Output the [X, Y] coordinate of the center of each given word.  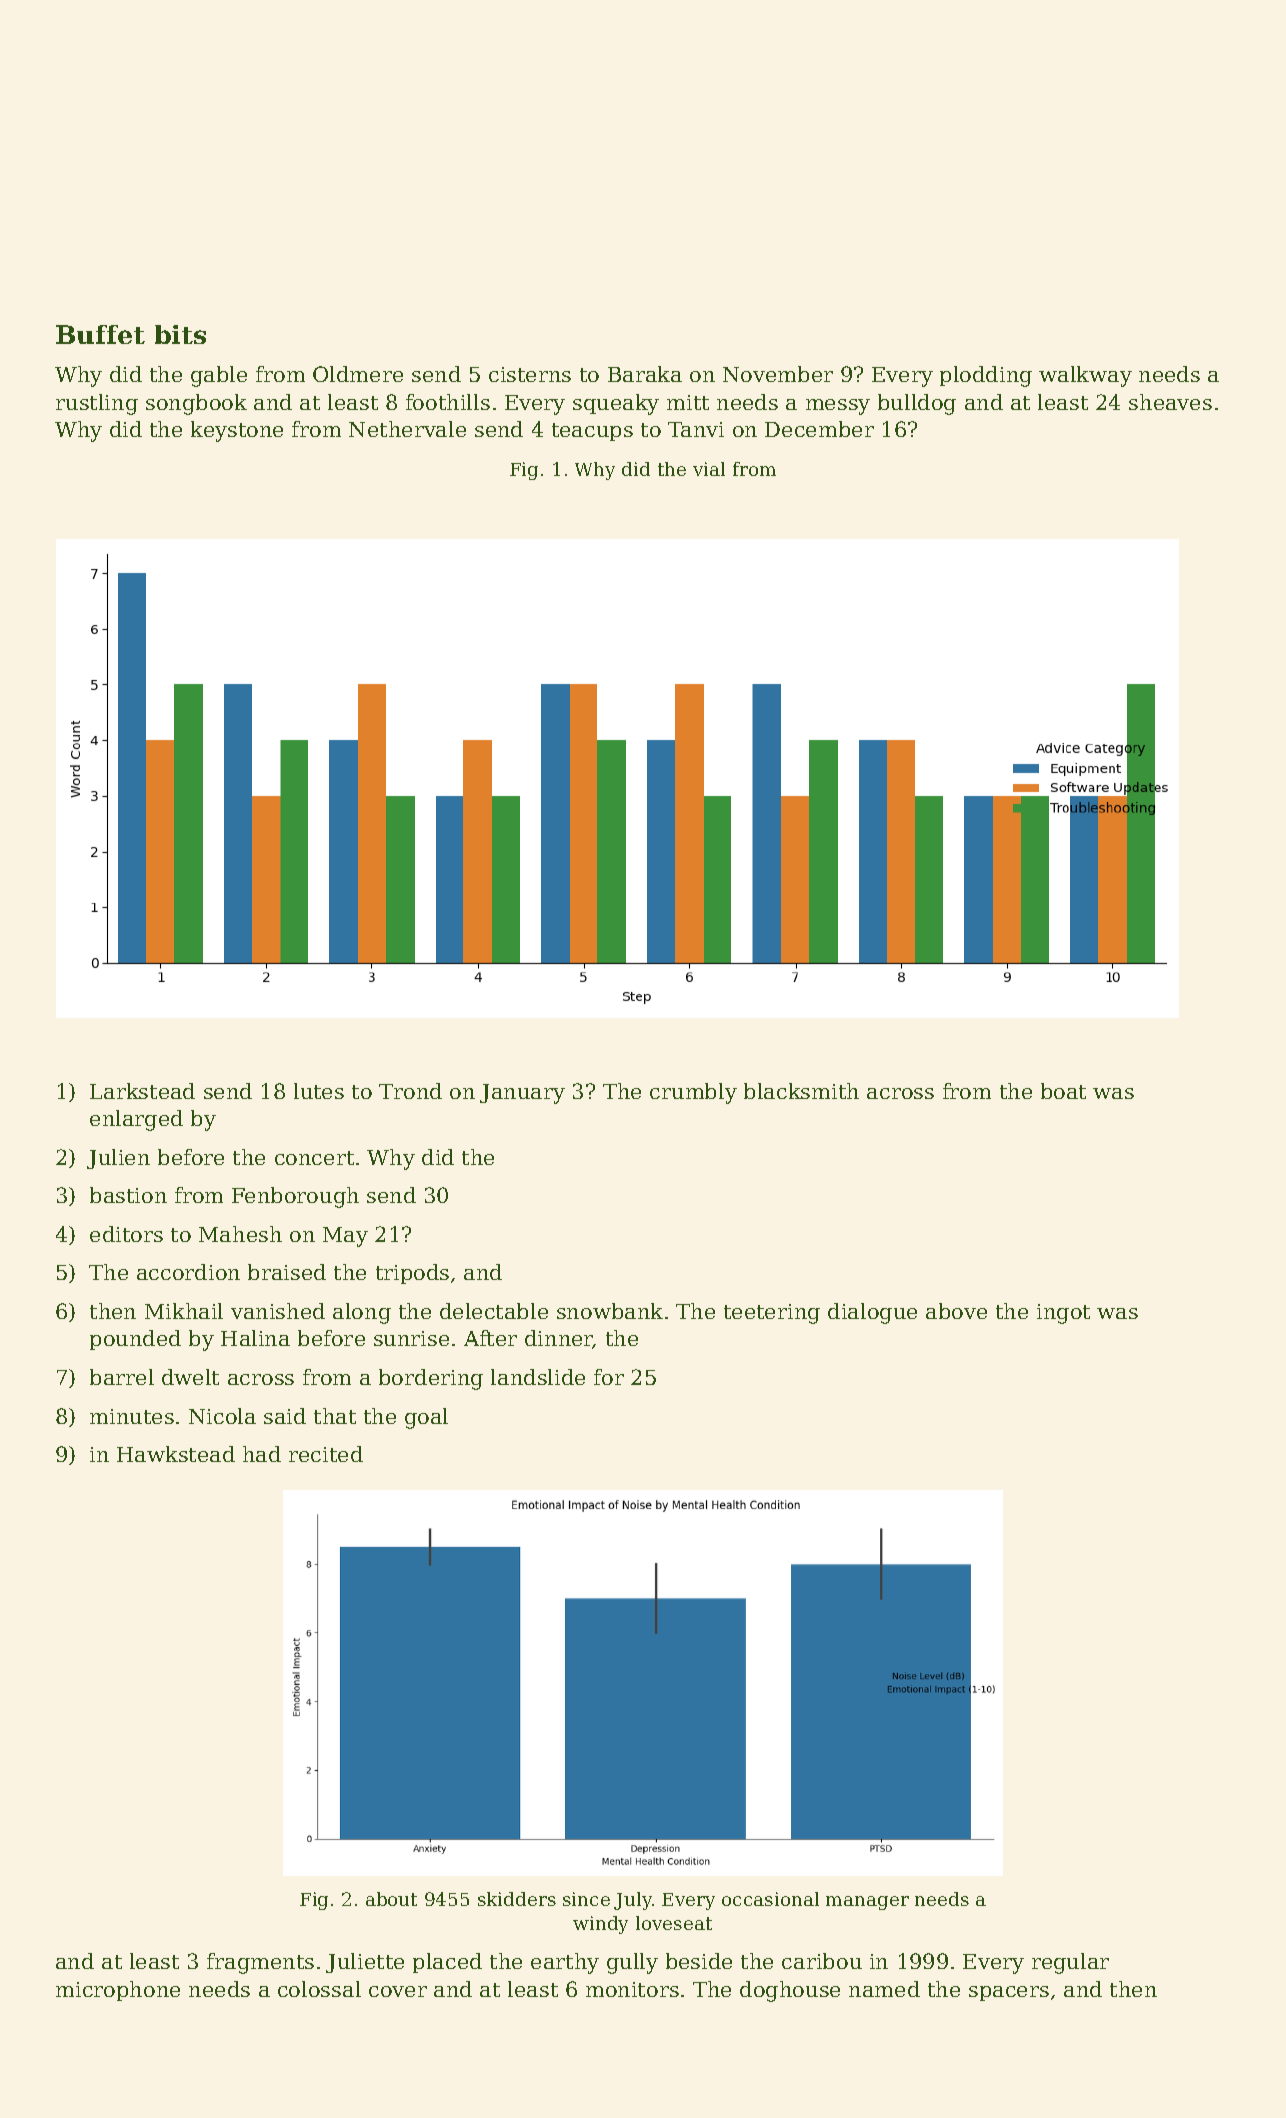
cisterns [530, 374]
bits [180, 334]
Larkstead [142, 1091]
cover [398, 1991]
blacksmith [801, 1091]
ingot [1063, 1314]
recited [326, 1454]
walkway [1085, 376]
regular [1070, 1963]
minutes [132, 1416]
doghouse [790, 1991]
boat [1063, 1091]
